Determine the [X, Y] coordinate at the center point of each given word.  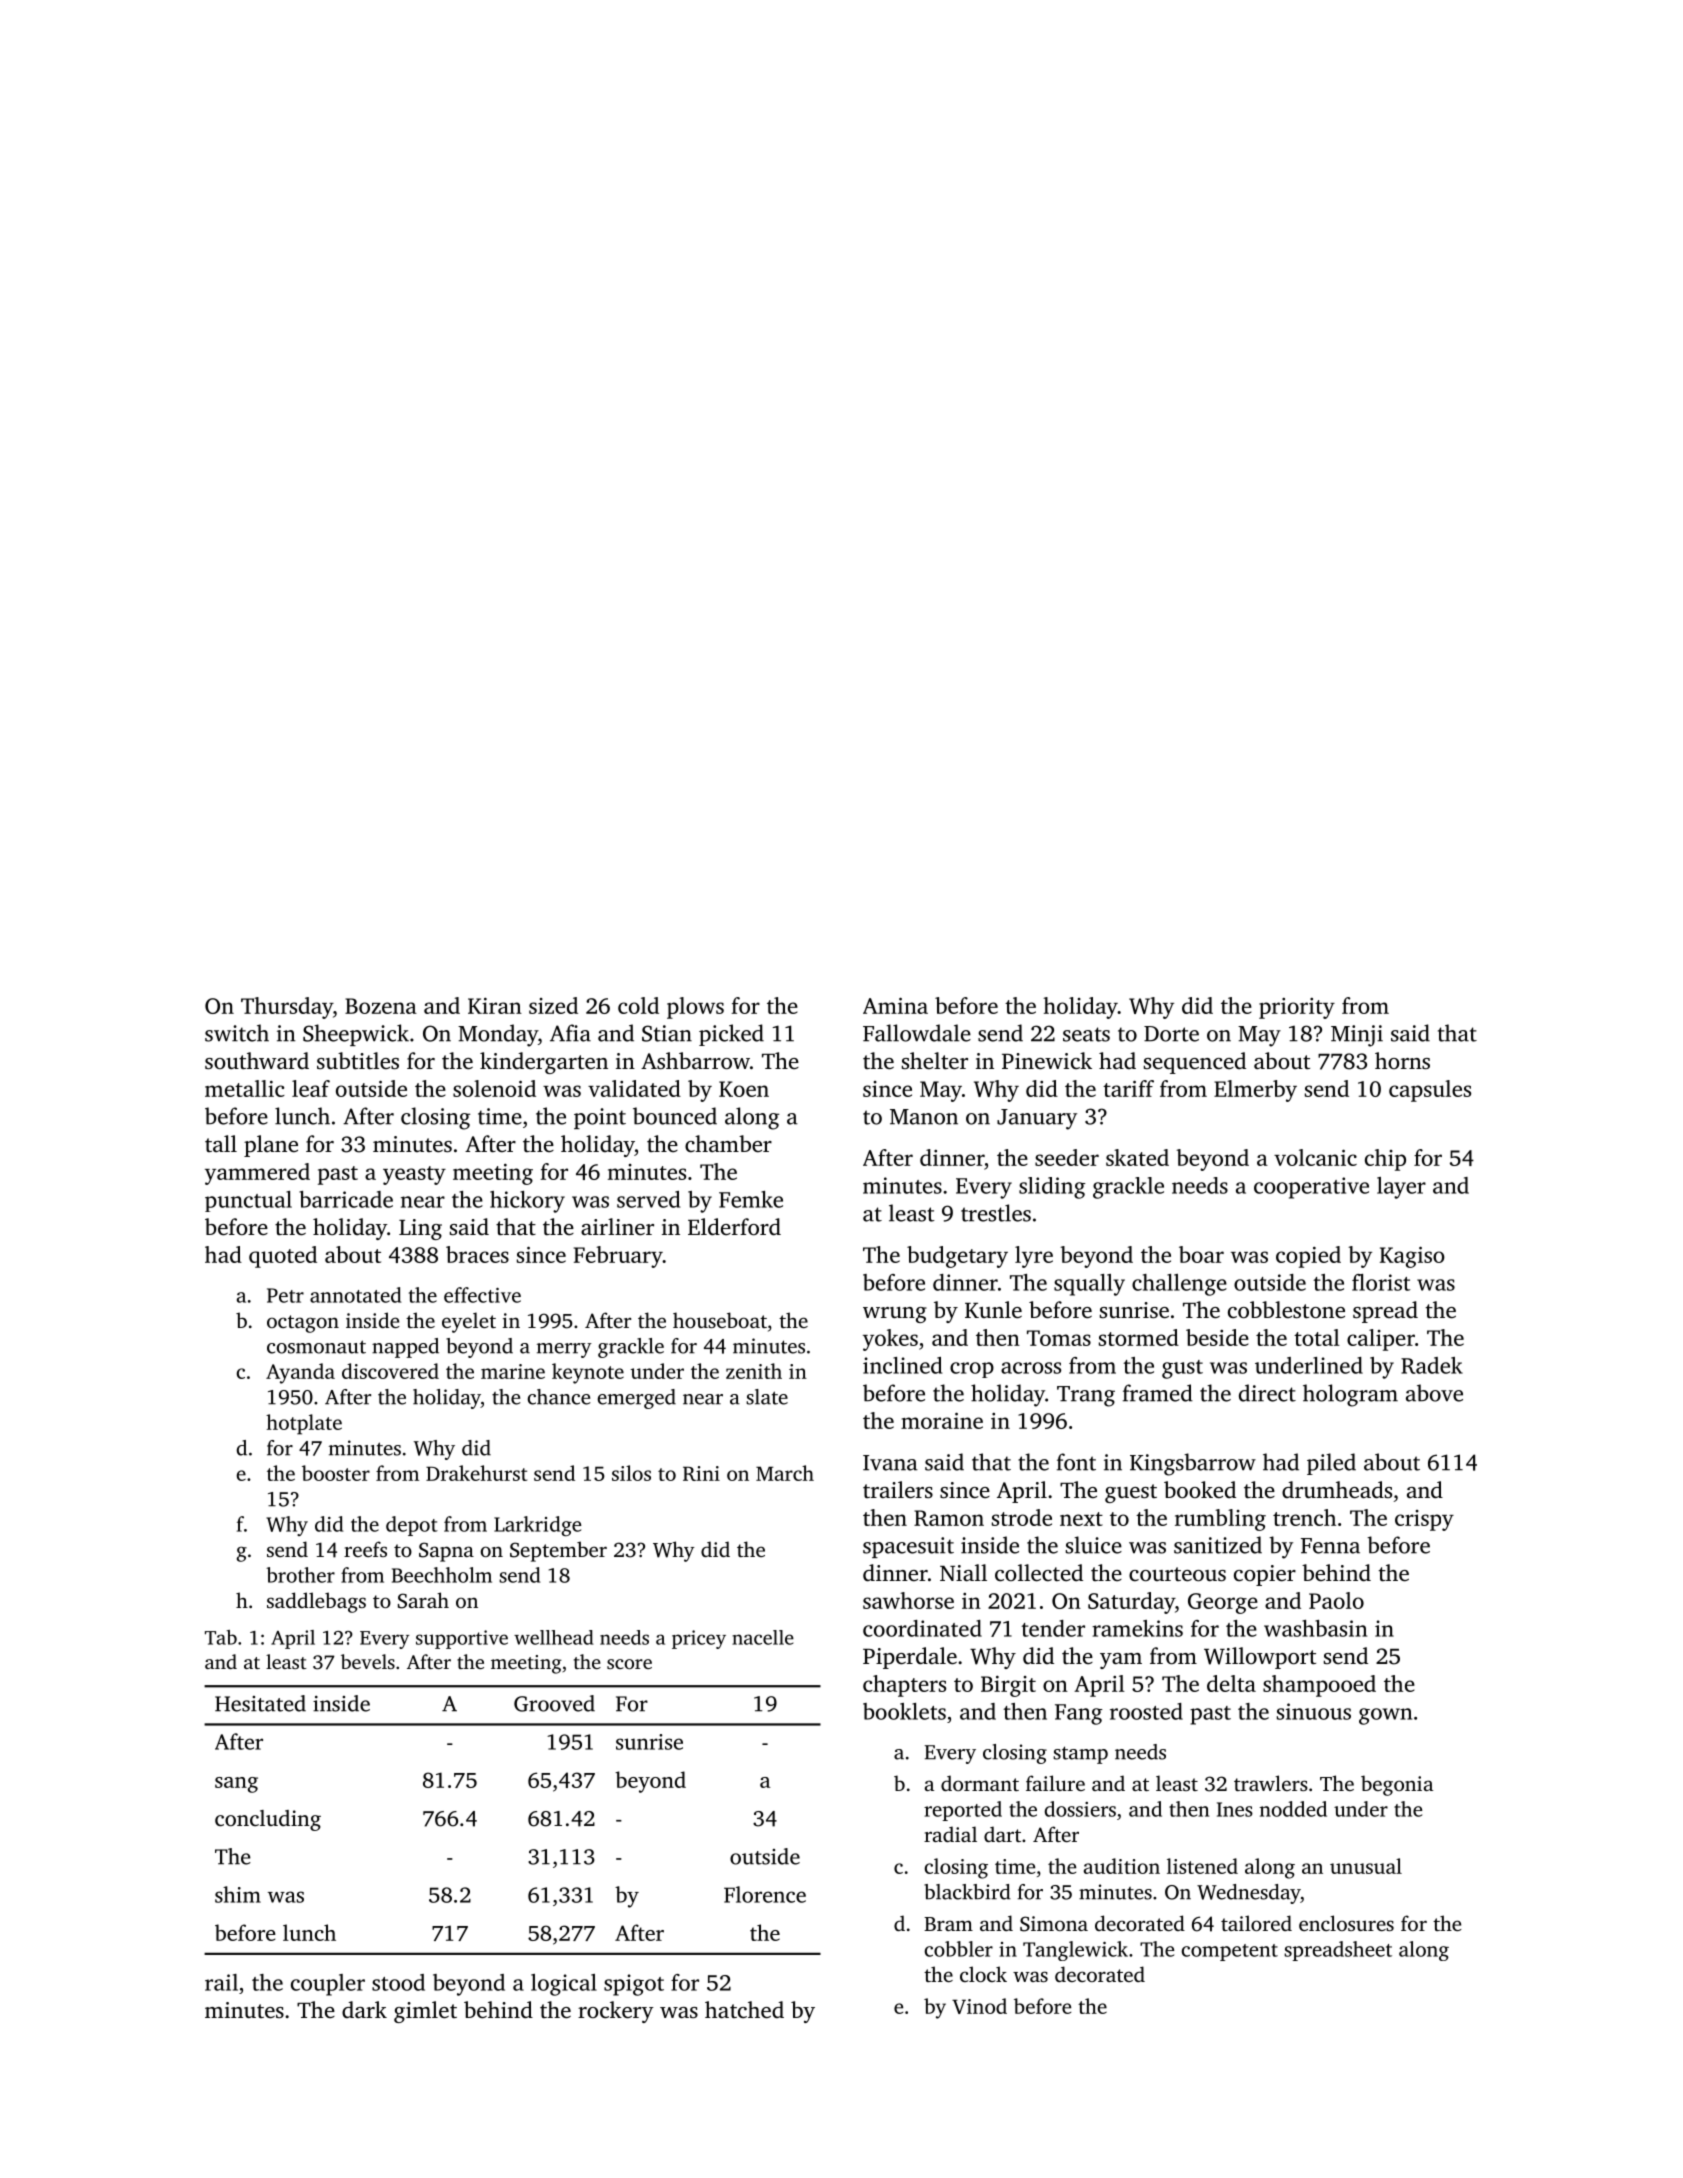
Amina [895, 1005]
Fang [1079, 1714]
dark [364, 2009]
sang [236, 1785]
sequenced [1195, 1063]
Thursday [287, 1008]
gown [1385, 1716]
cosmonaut [316, 1347]
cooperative [1311, 1188]
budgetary [957, 1257]
